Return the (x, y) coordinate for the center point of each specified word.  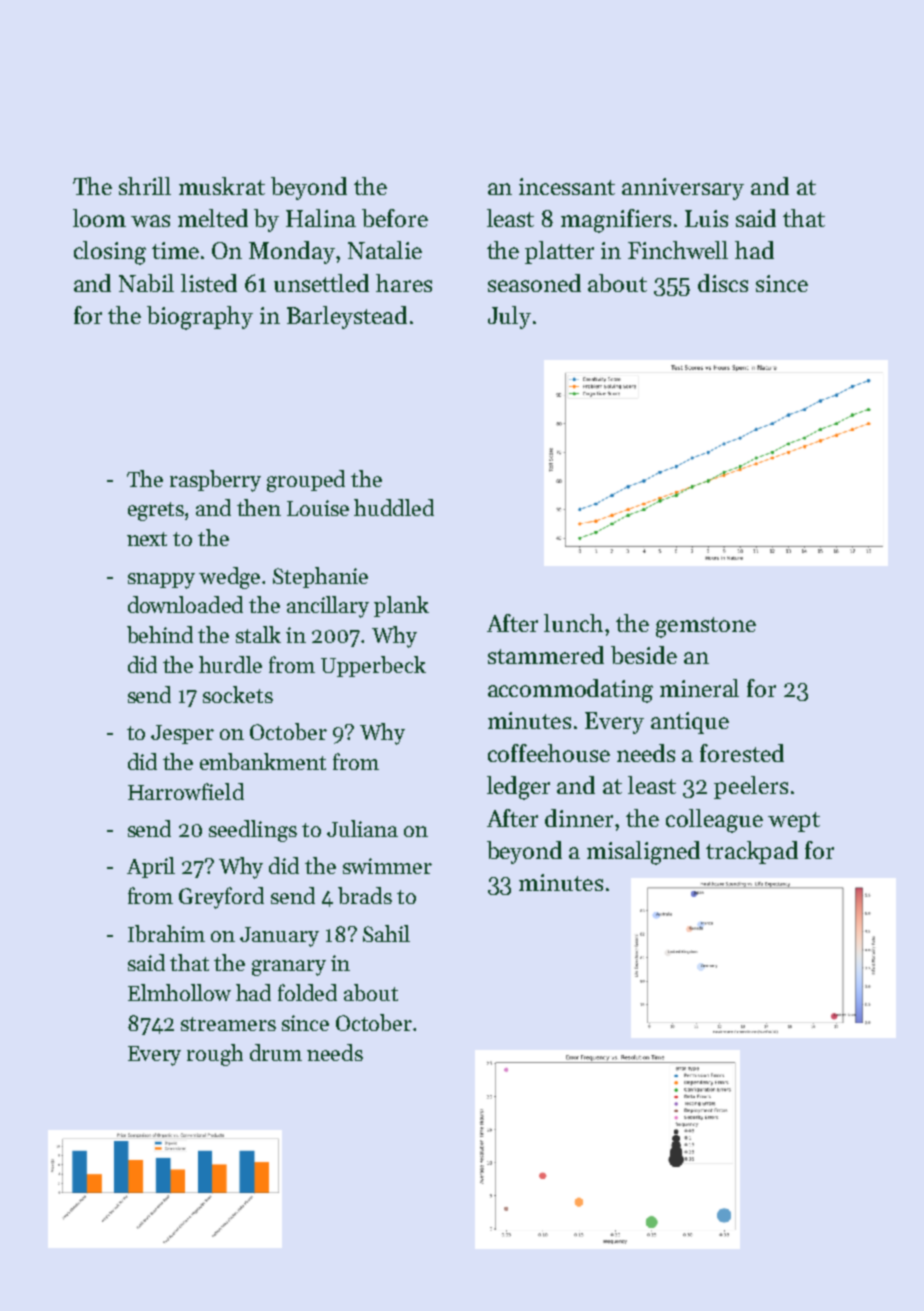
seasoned (534, 283)
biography (200, 318)
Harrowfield (186, 791)
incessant (567, 186)
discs (723, 283)
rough (215, 1055)
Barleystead (347, 317)
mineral (699, 688)
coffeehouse (549, 753)
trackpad (752, 852)
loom (99, 218)
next (147, 539)
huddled (394, 507)
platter (559, 252)
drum (276, 1052)
